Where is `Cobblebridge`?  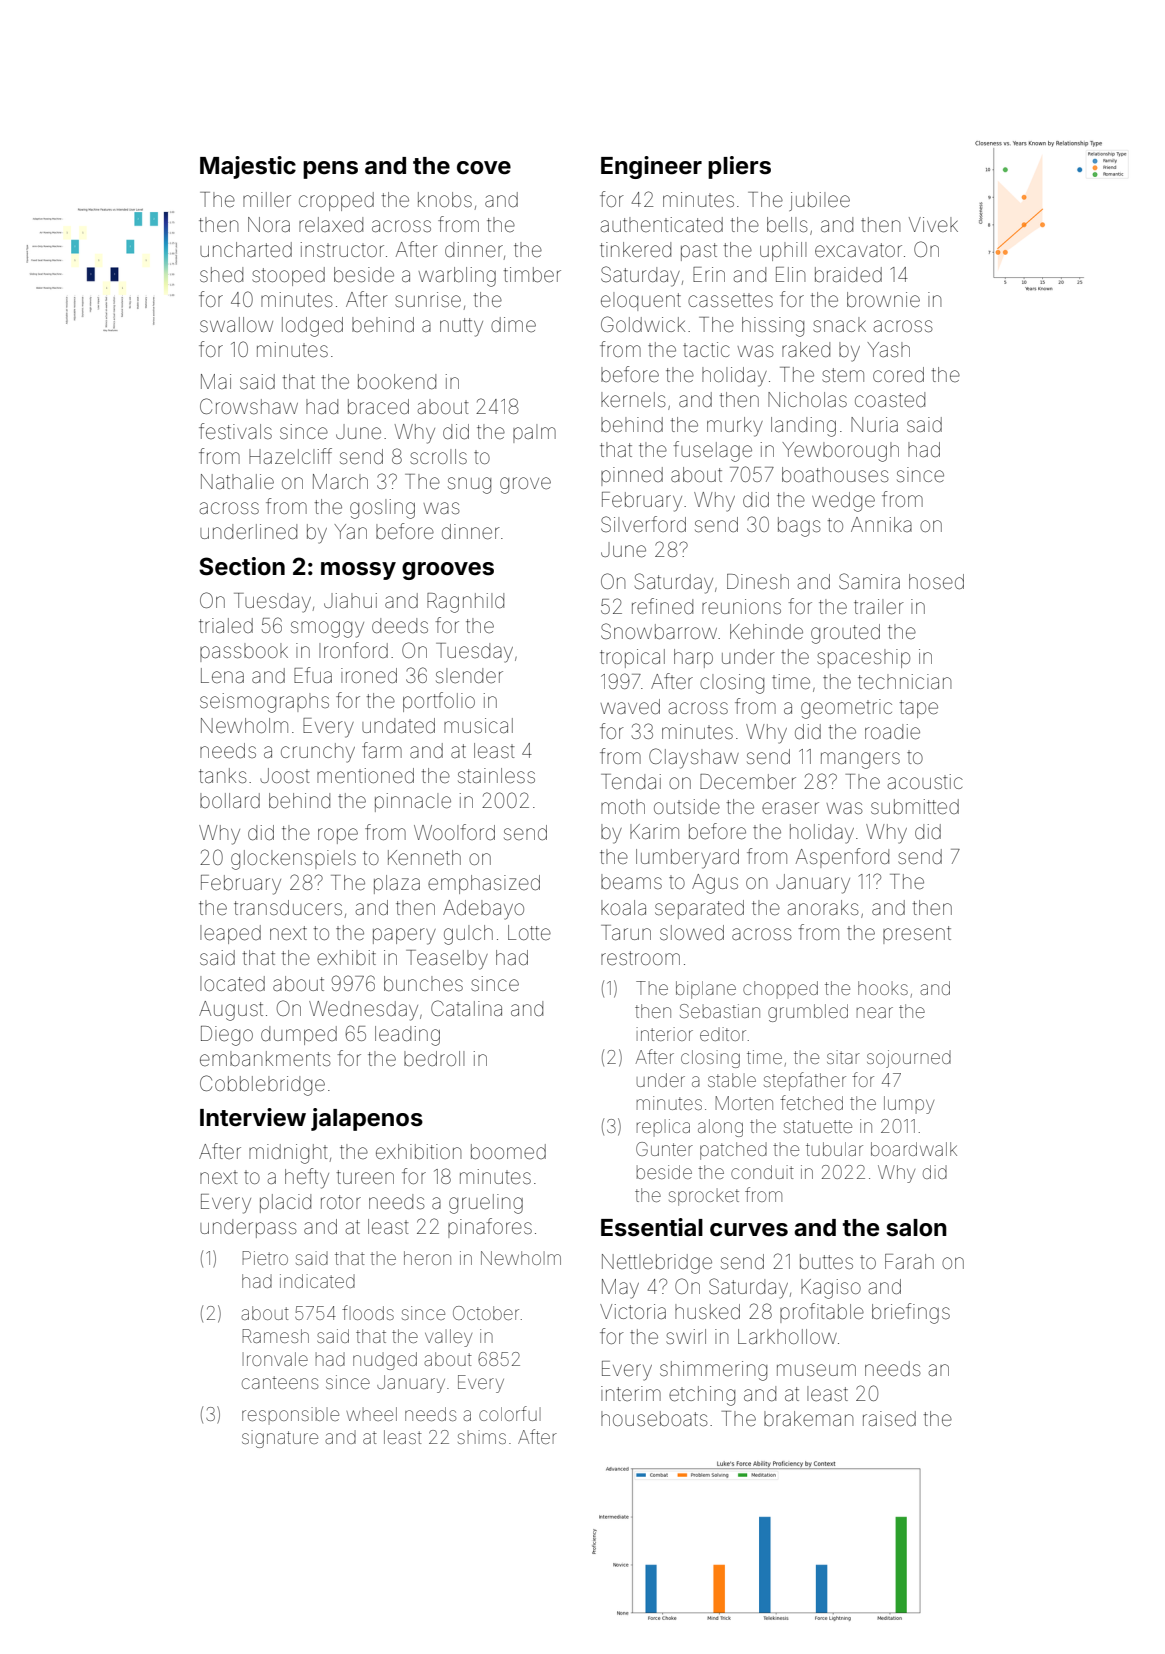 Cobblebridge is located at coordinates (262, 1085).
